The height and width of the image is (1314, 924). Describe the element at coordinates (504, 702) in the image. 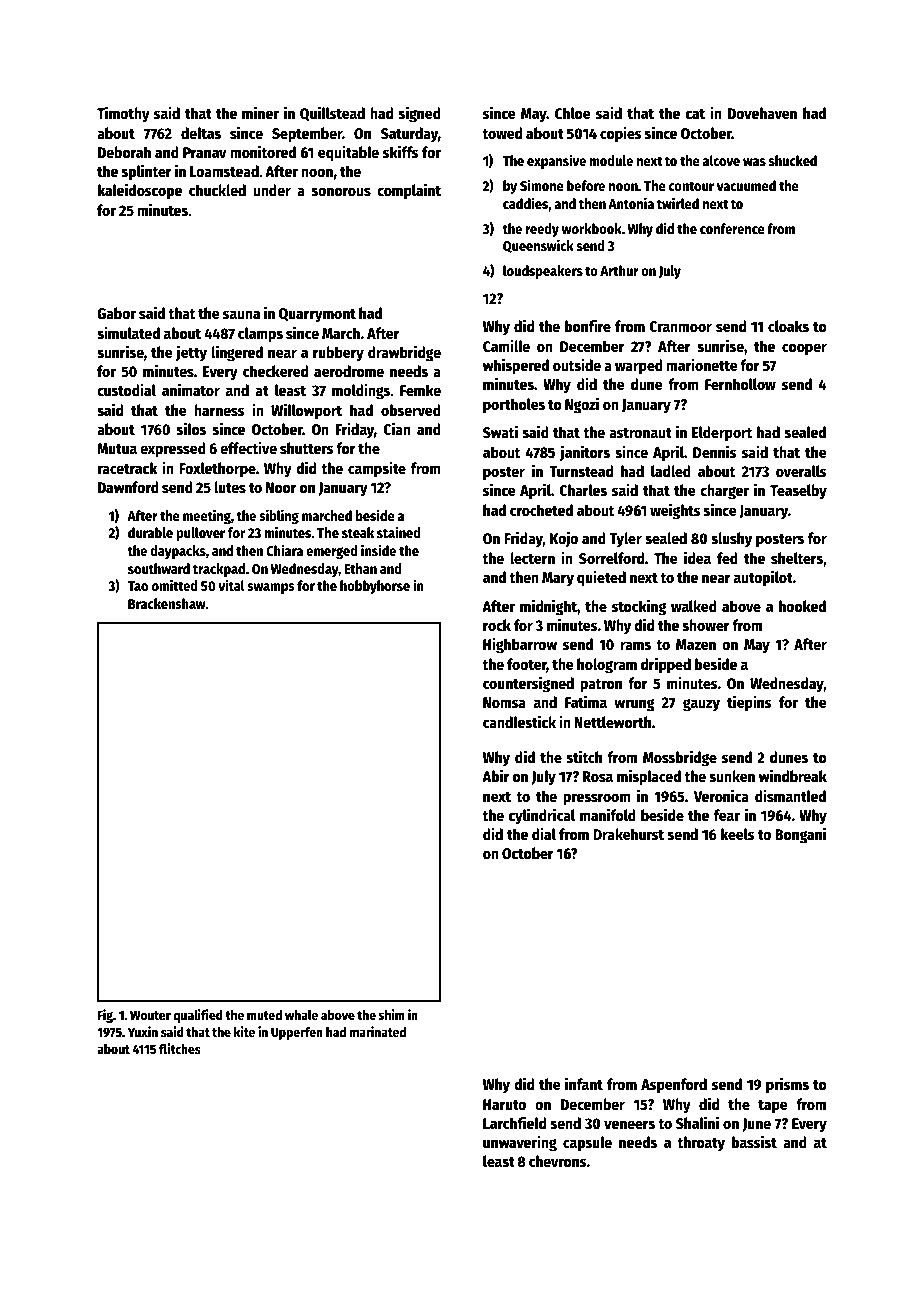

I see `Nomsa` at that location.
